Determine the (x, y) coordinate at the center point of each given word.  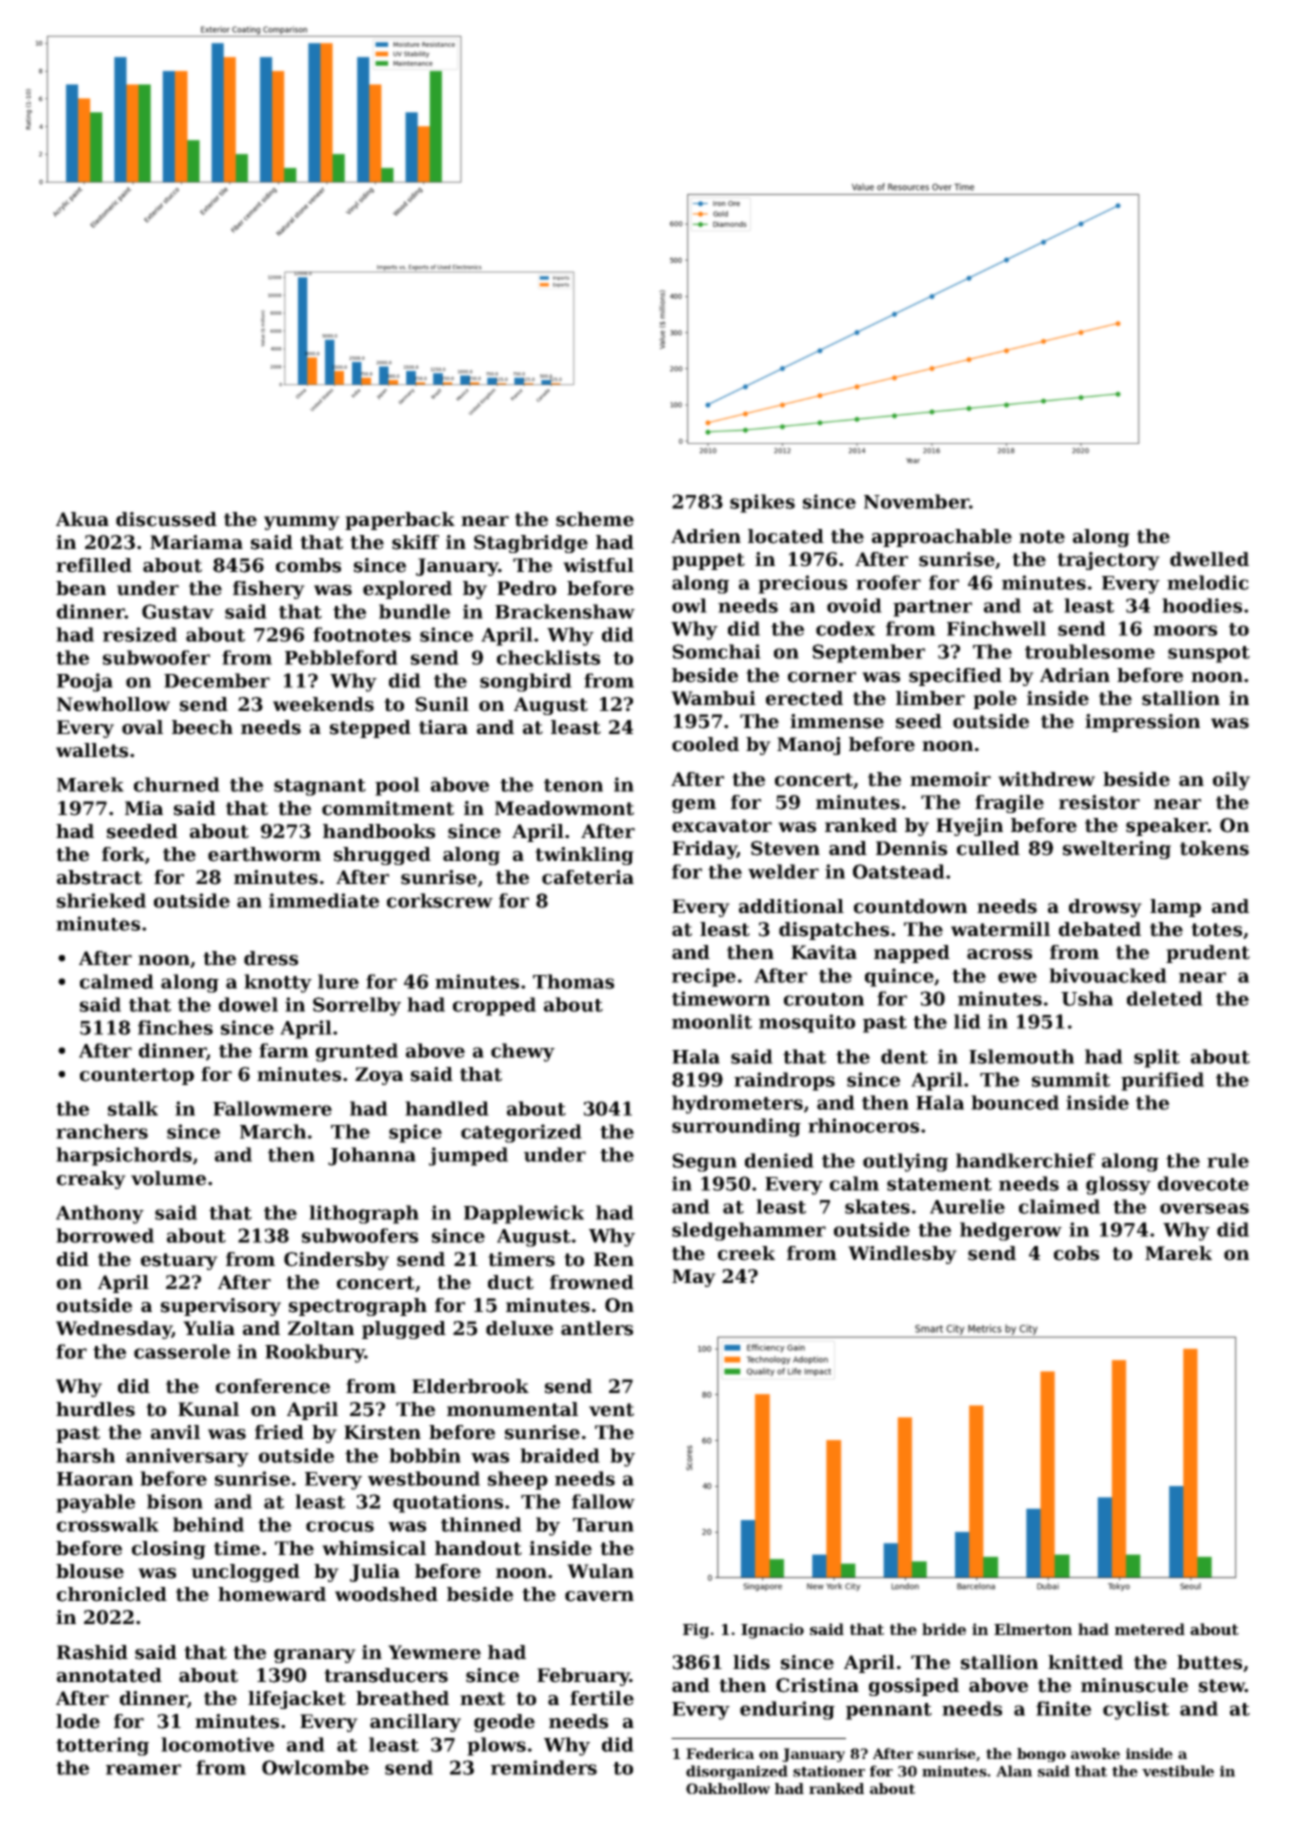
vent (611, 1410)
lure (338, 981)
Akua (82, 519)
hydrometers (737, 1104)
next (482, 1699)
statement (939, 1184)
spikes (762, 503)
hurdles (95, 1409)
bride (944, 1629)
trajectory (1108, 561)
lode (78, 1721)
